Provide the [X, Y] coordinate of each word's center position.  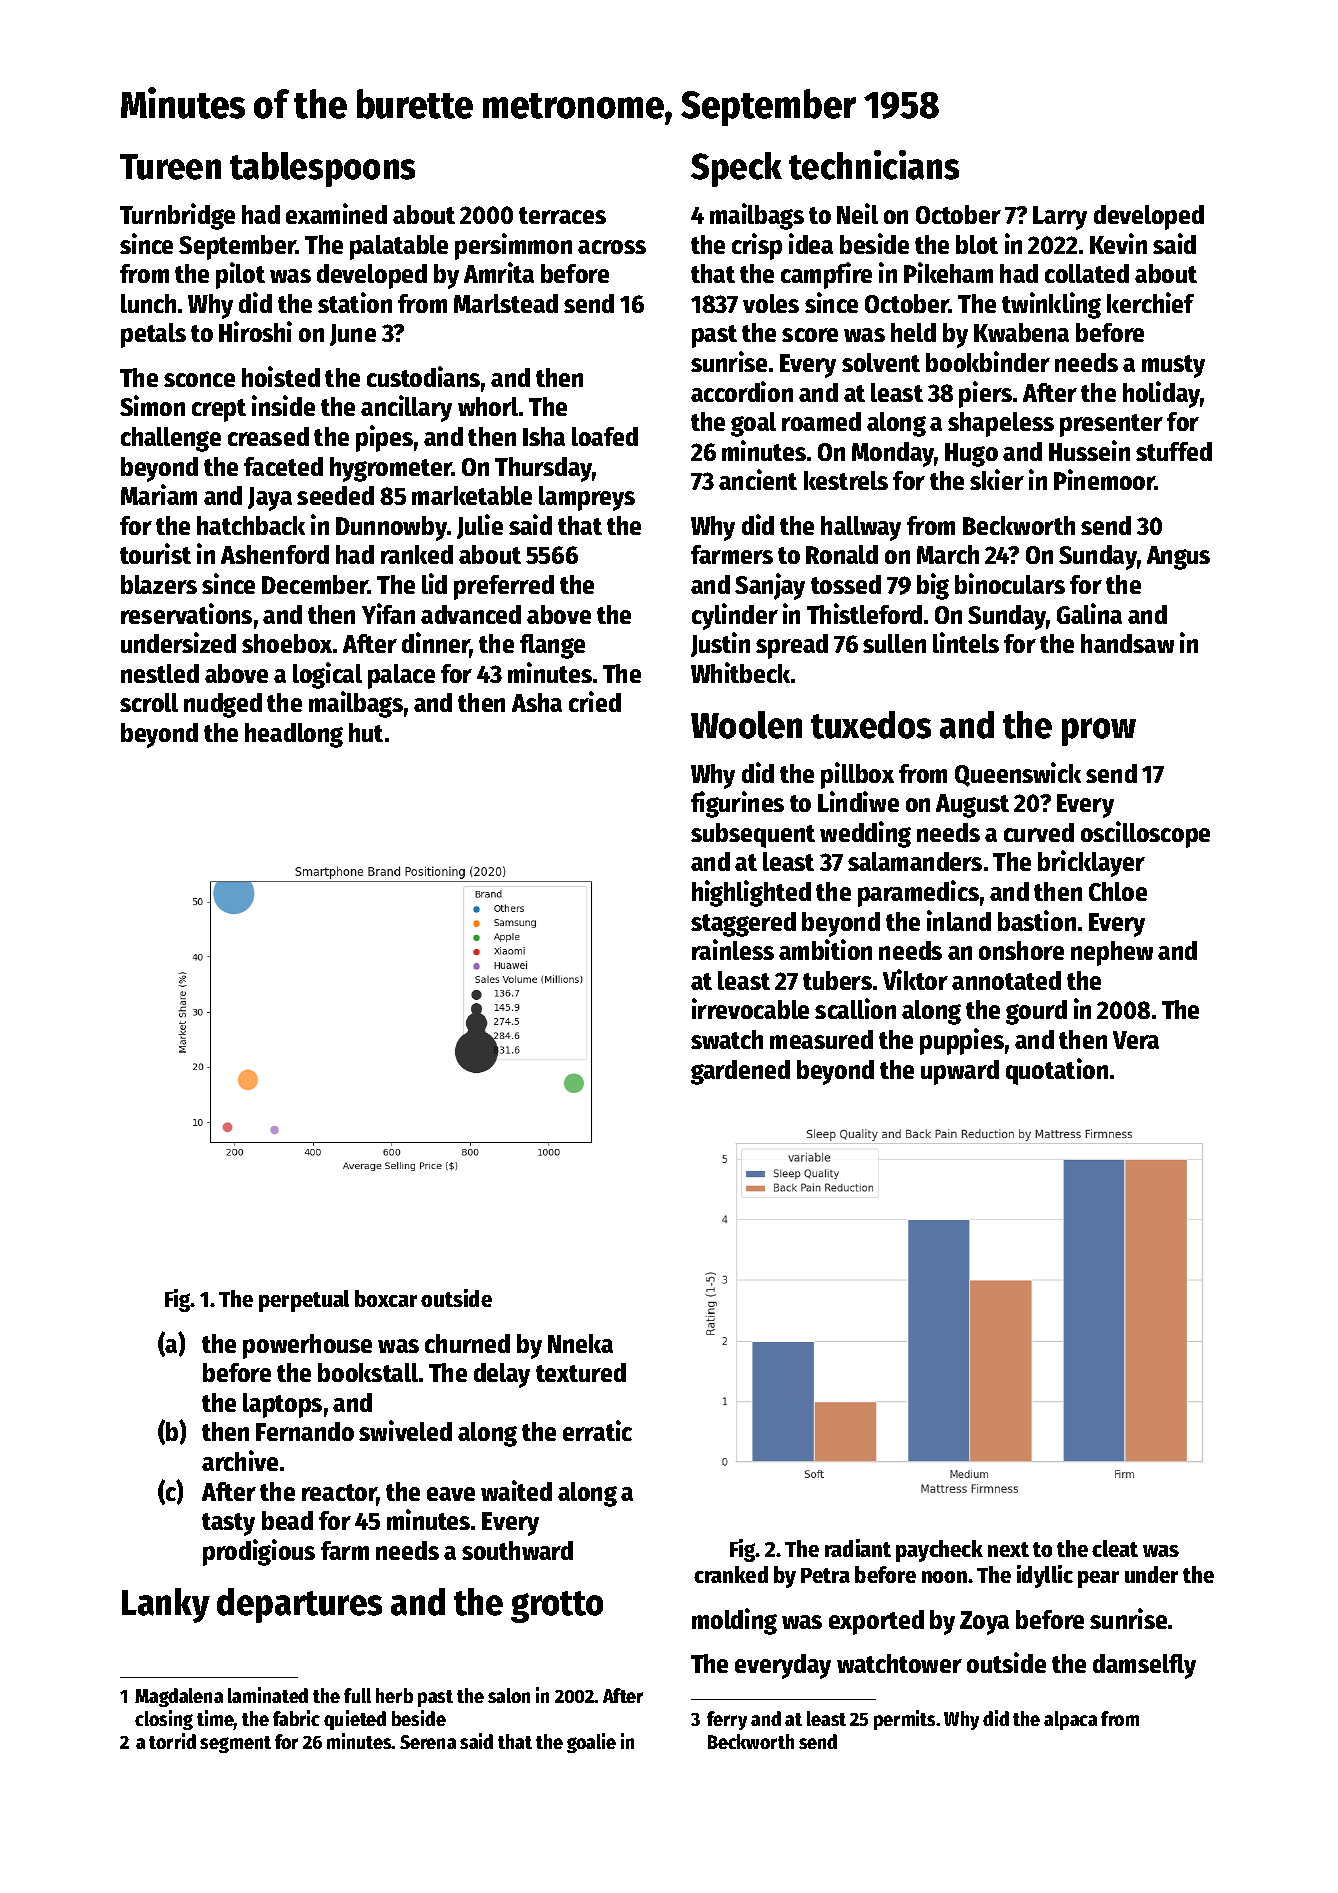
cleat [1115, 1548]
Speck [736, 169]
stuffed [1174, 451]
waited [516, 1490]
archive [240, 1460]
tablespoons [322, 169]
